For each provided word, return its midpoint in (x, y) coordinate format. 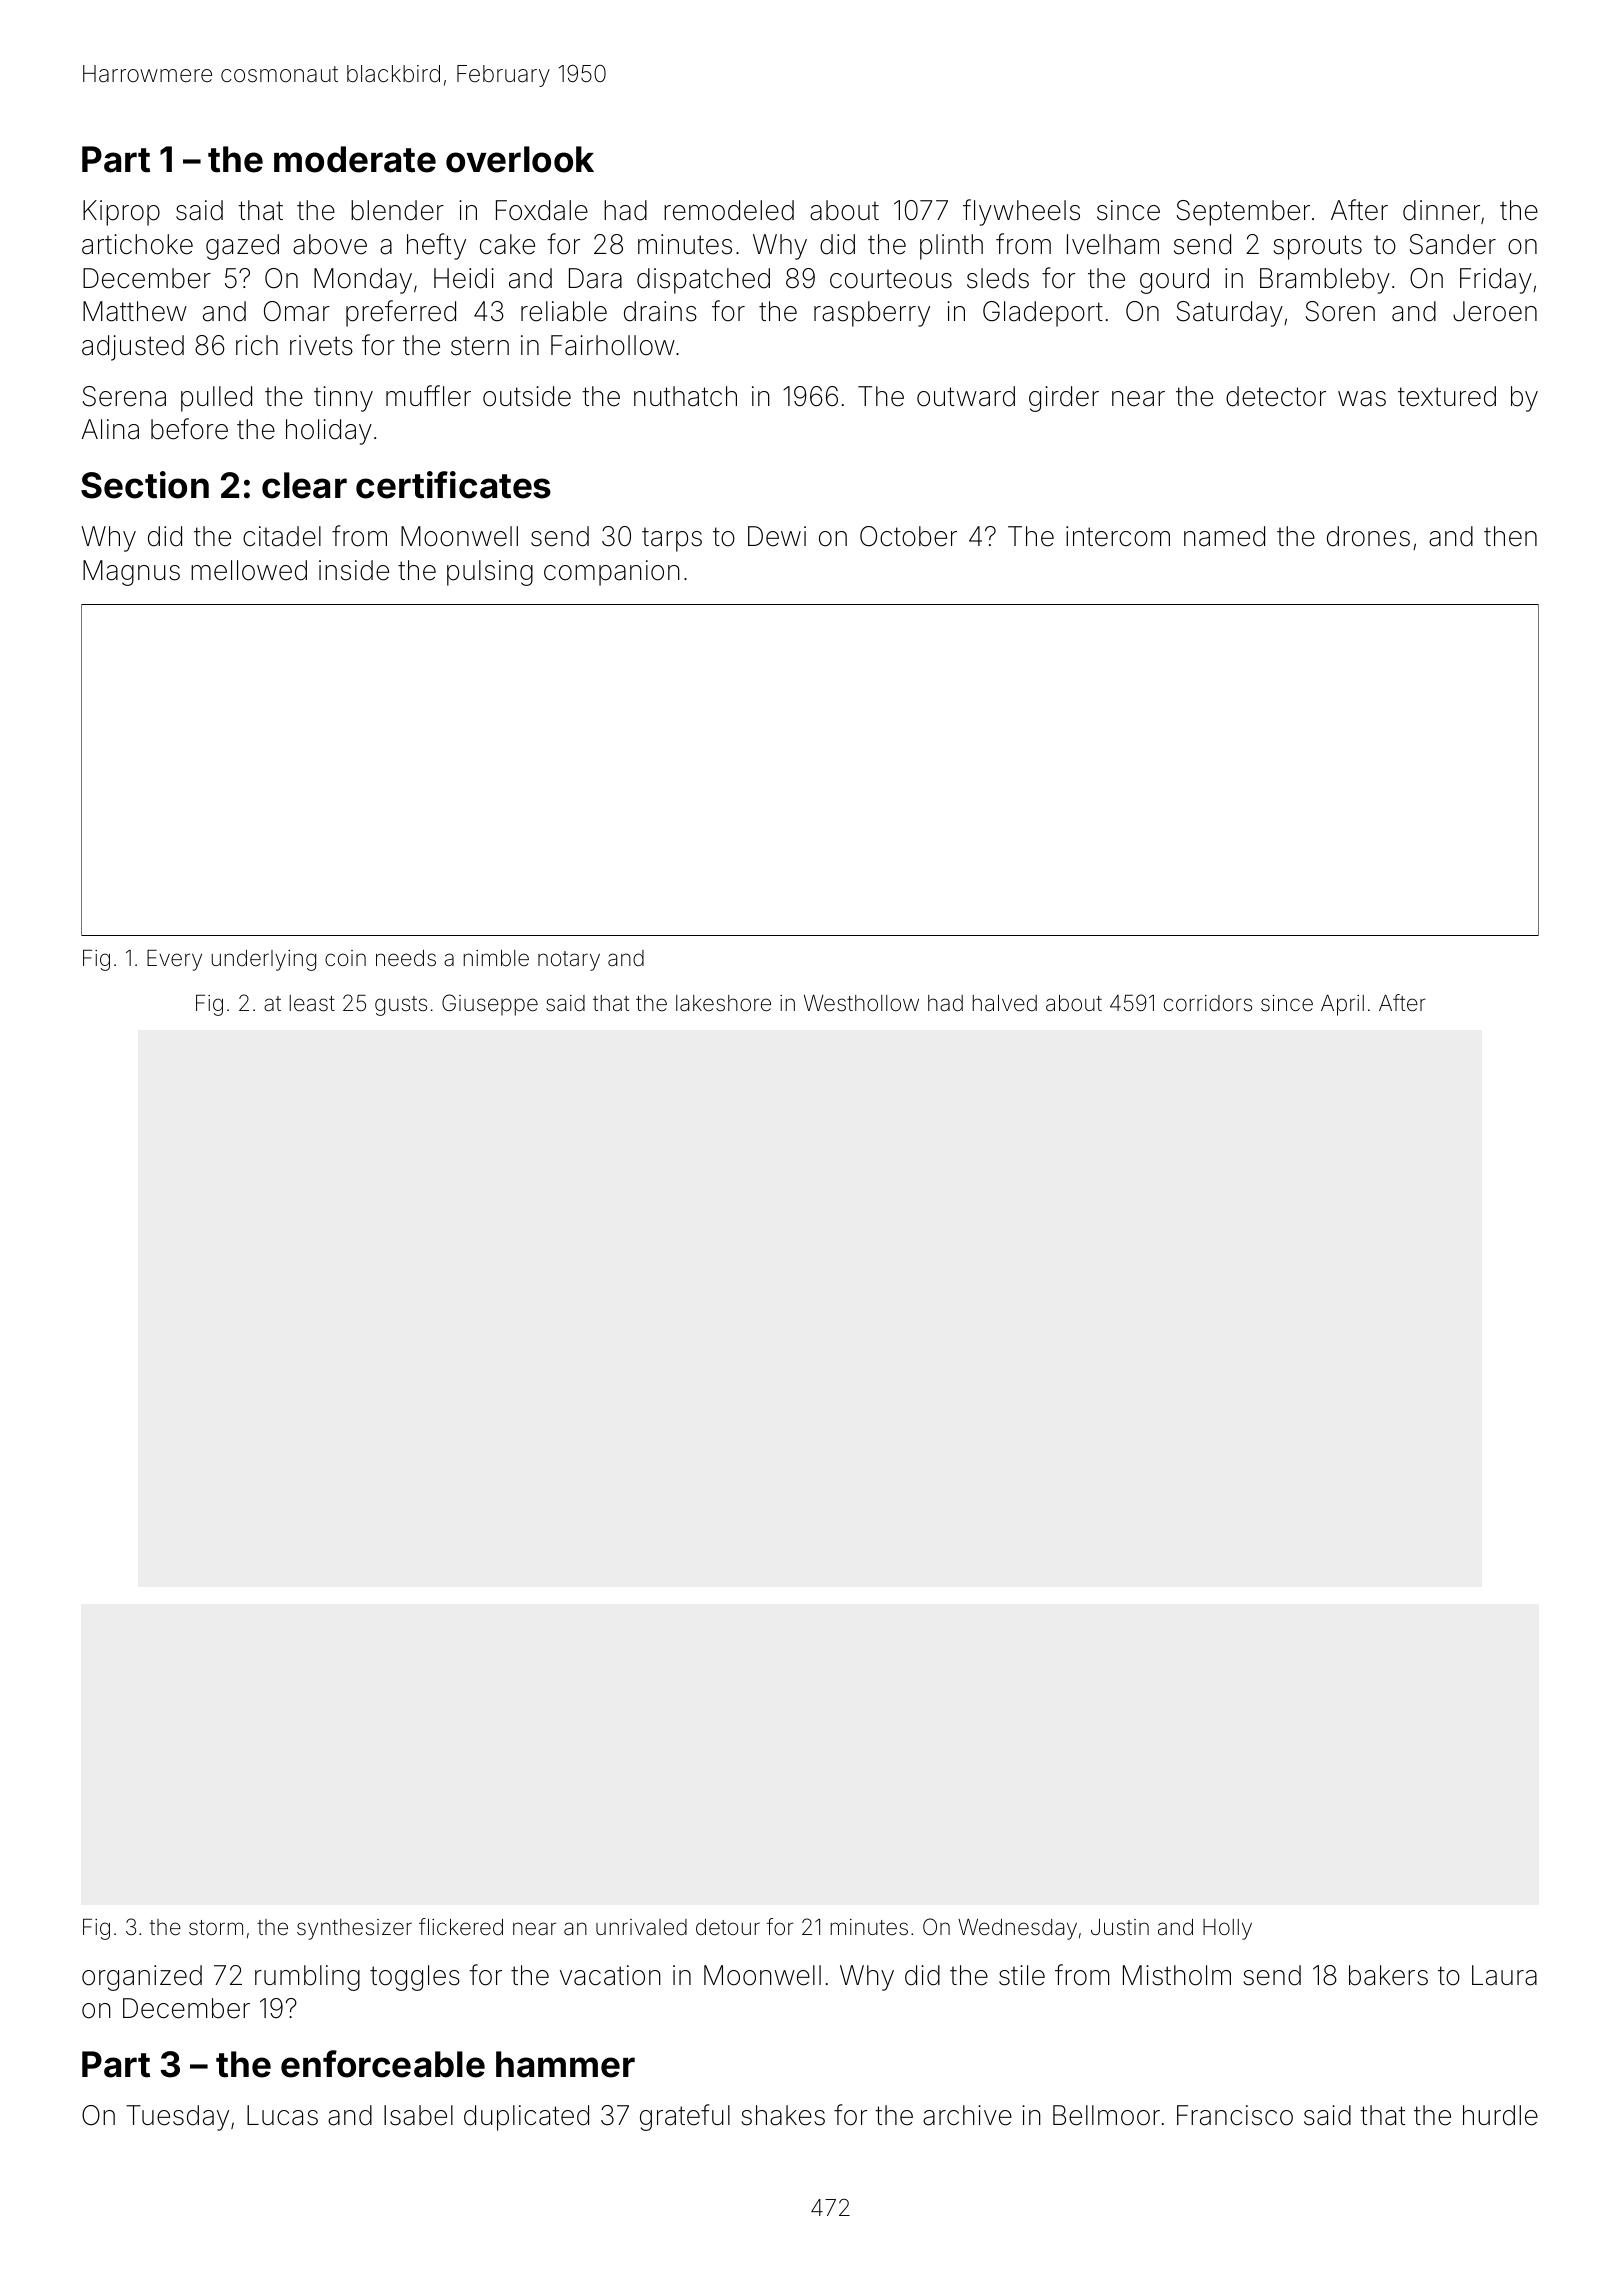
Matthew (135, 311)
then (1510, 536)
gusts (401, 1006)
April (1342, 1005)
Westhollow (861, 1003)
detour (728, 1927)
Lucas (282, 2115)
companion (612, 573)
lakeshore (723, 1003)
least (312, 1003)
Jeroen (1495, 311)
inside (354, 570)
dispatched (703, 281)
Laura (1504, 1975)
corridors (1208, 1003)
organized (142, 1978)
